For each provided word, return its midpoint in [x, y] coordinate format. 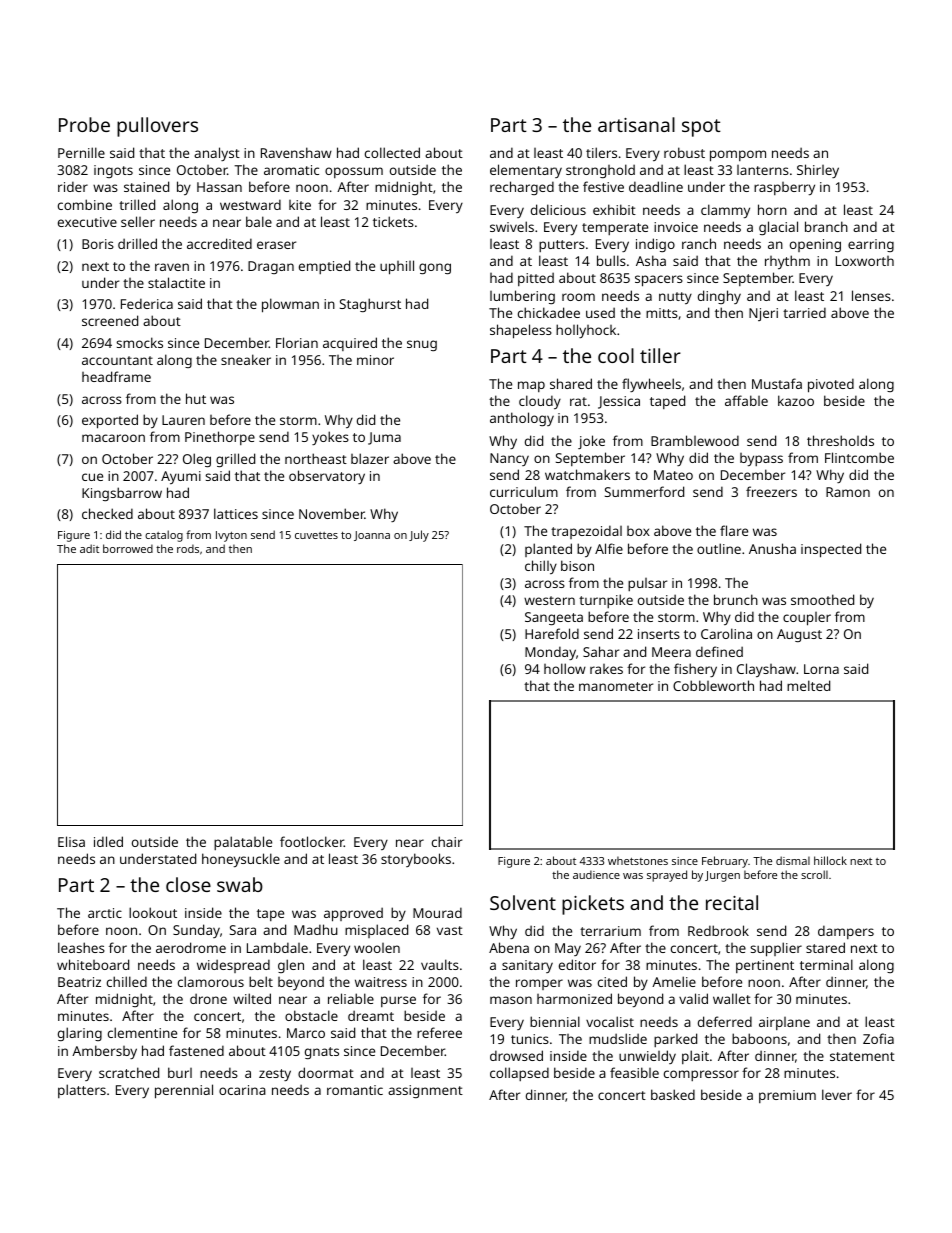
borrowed [128, 548]
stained [146, 186]
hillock [830, 860]
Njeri [763, 314]
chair [447, 841]
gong [435, 268]
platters [82, 1091]
